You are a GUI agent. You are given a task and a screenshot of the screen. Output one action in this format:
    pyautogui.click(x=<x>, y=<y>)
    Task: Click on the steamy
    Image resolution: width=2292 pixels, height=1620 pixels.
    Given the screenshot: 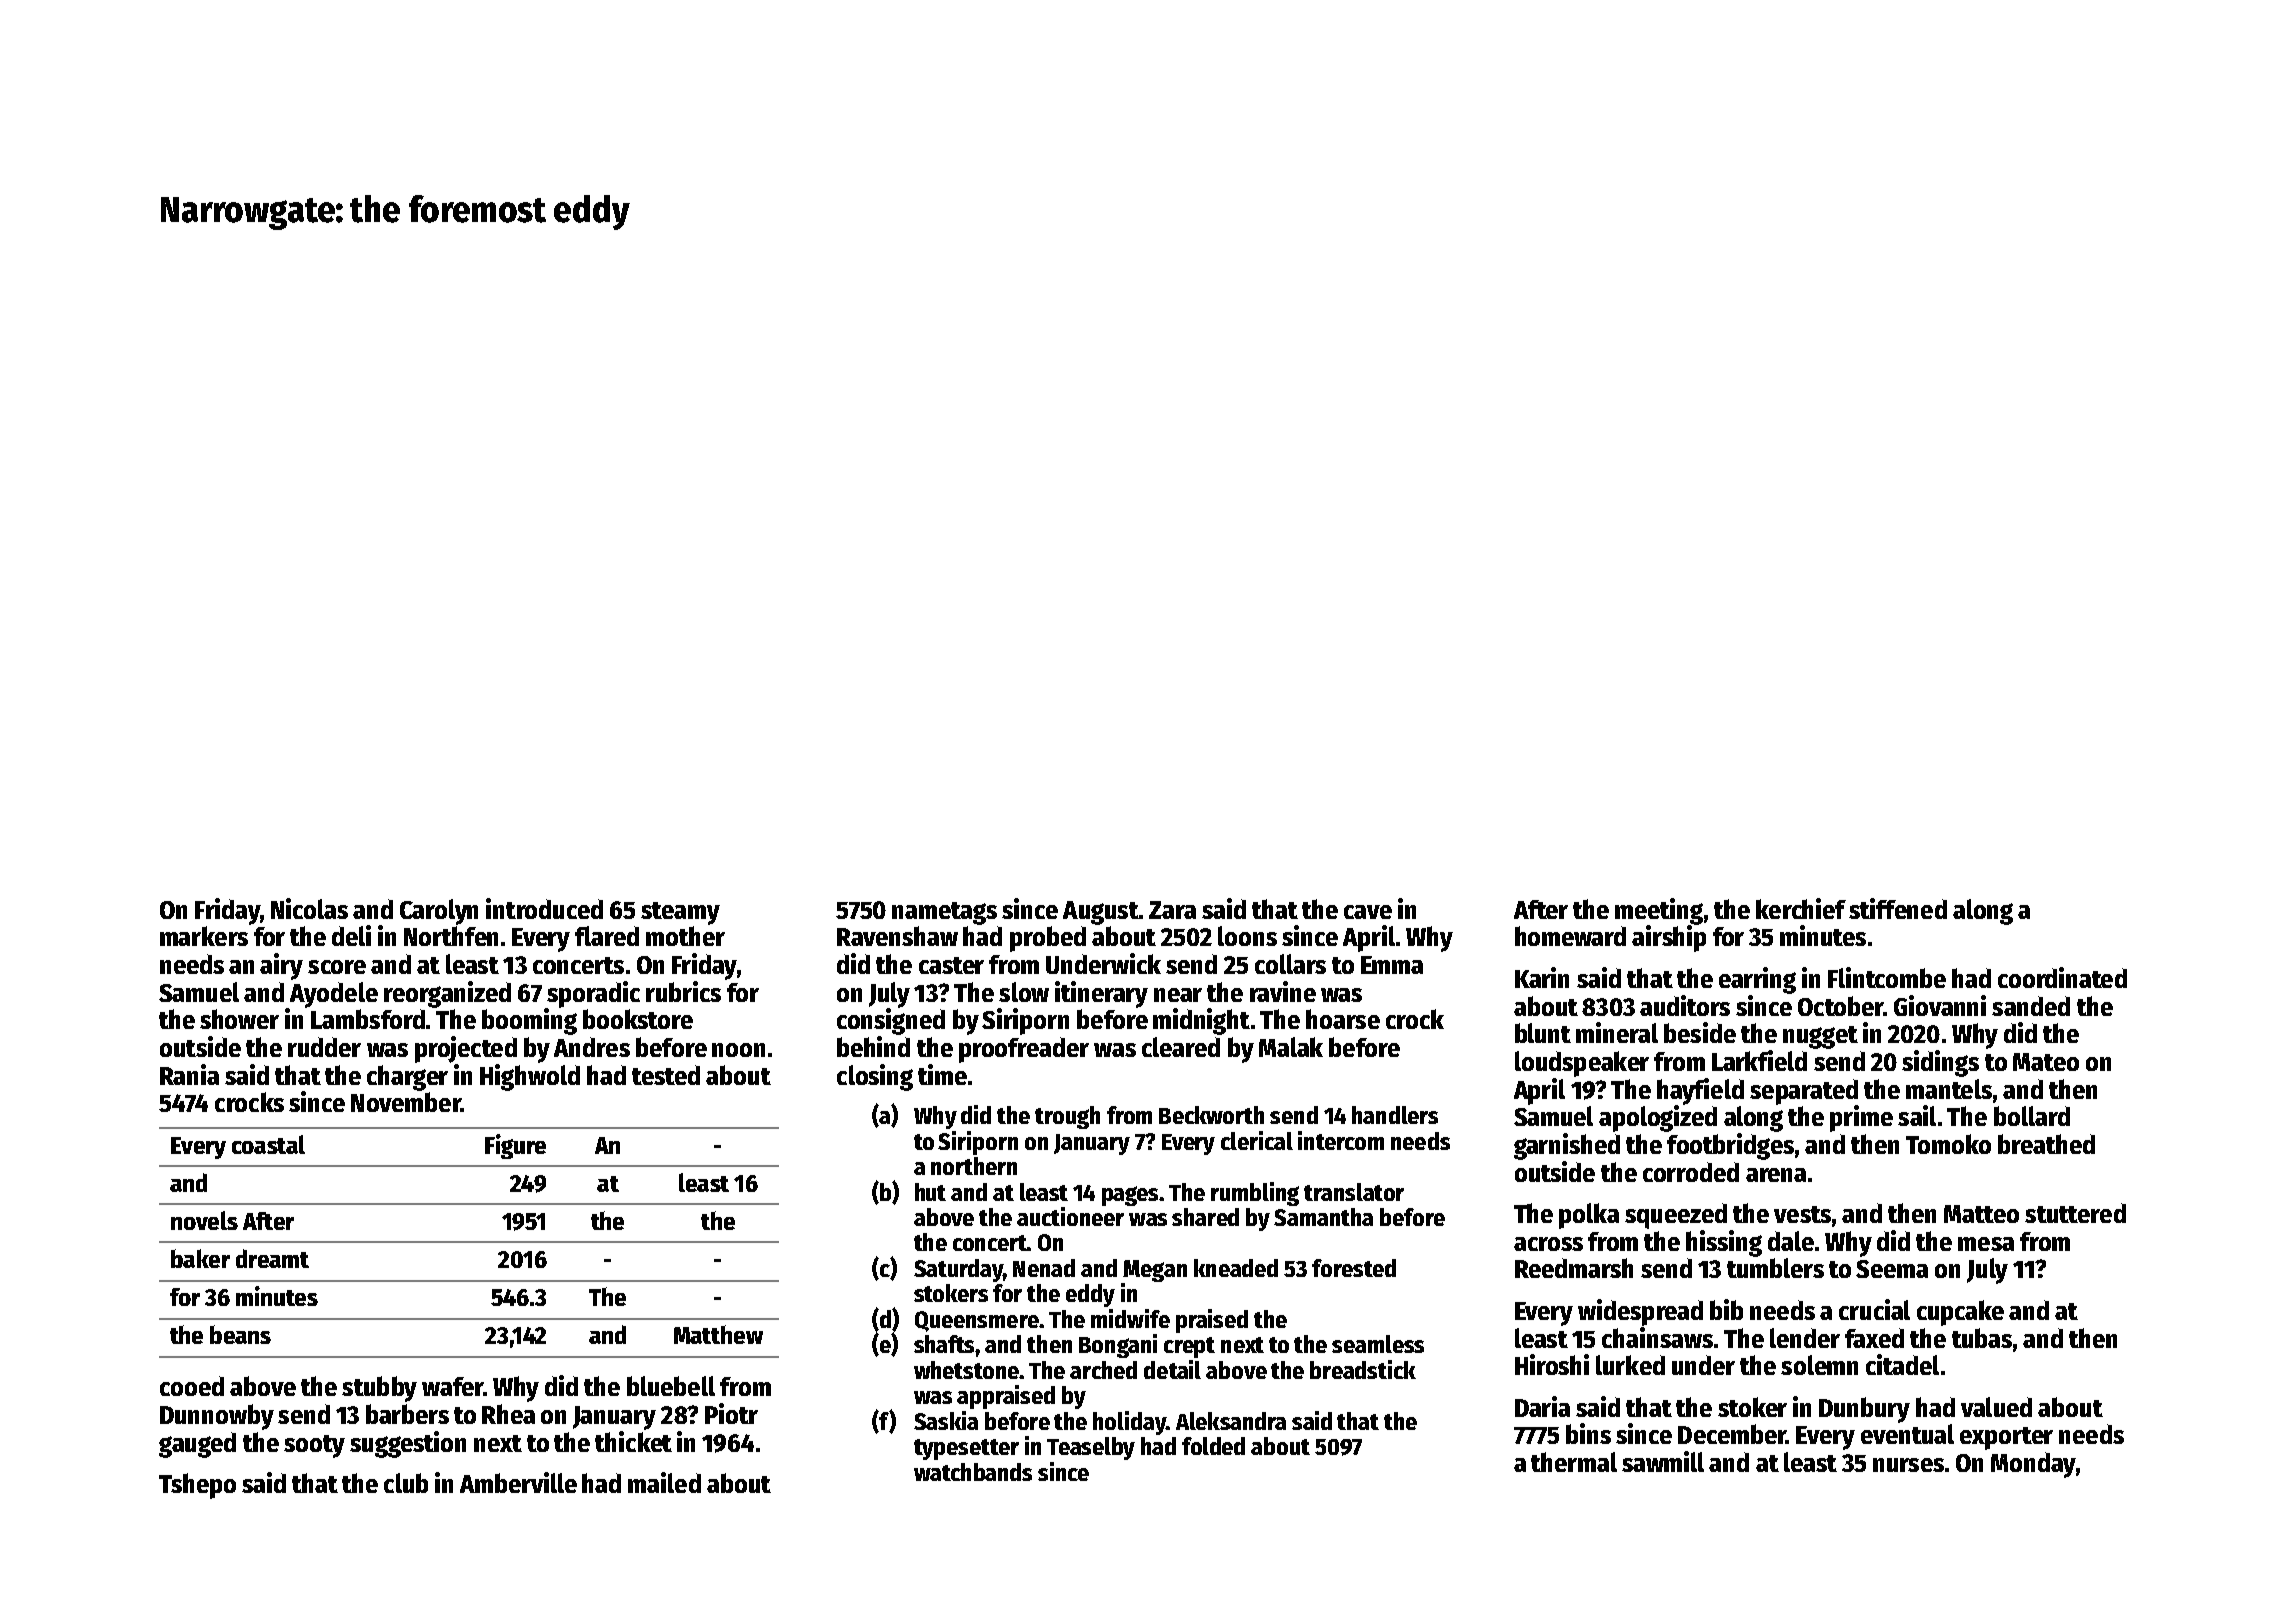 What is the action you would take?
    pyautogui.click(x=680, y=913)
